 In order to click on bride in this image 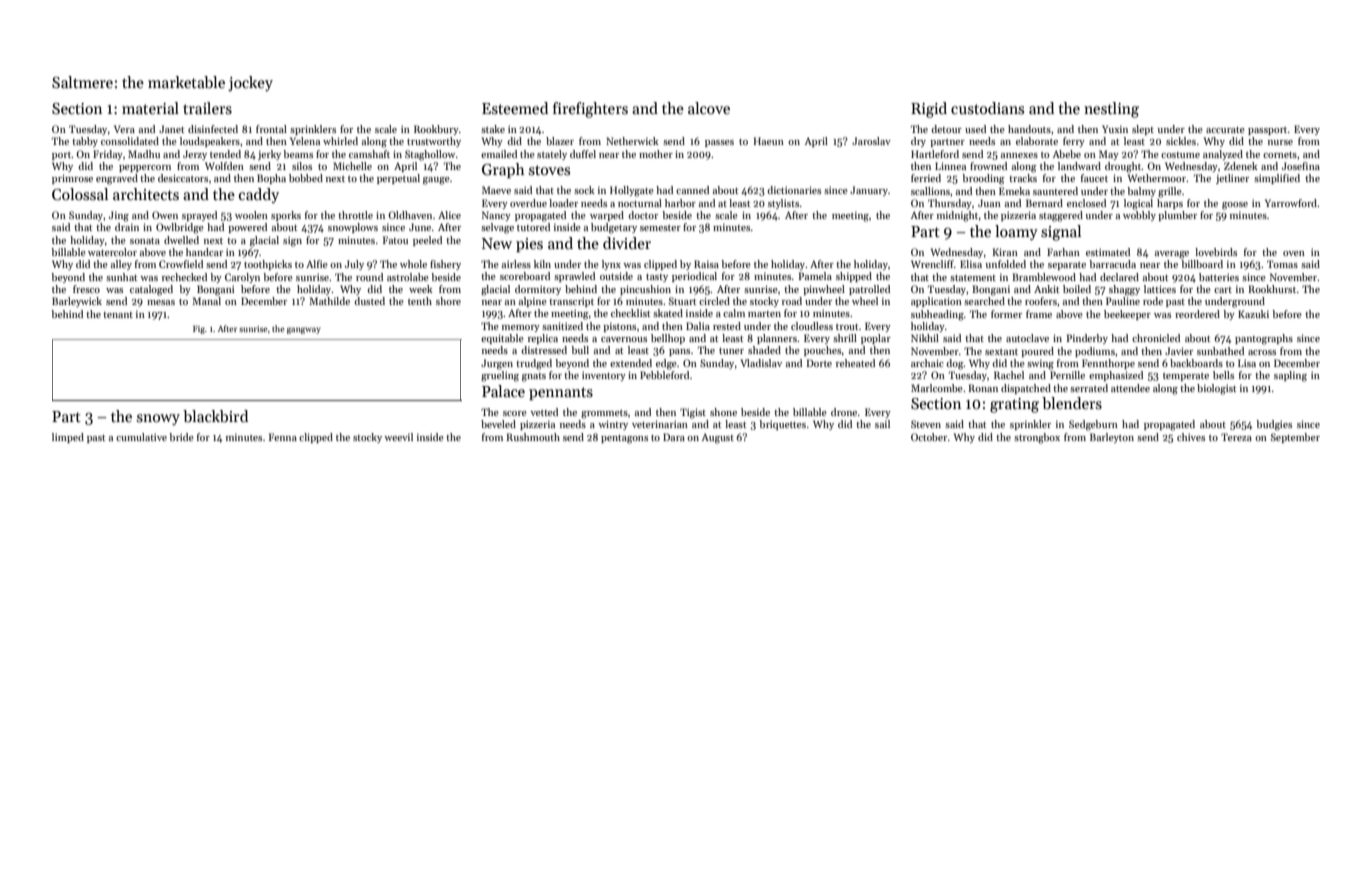, I will do `click(181, 437)`.
